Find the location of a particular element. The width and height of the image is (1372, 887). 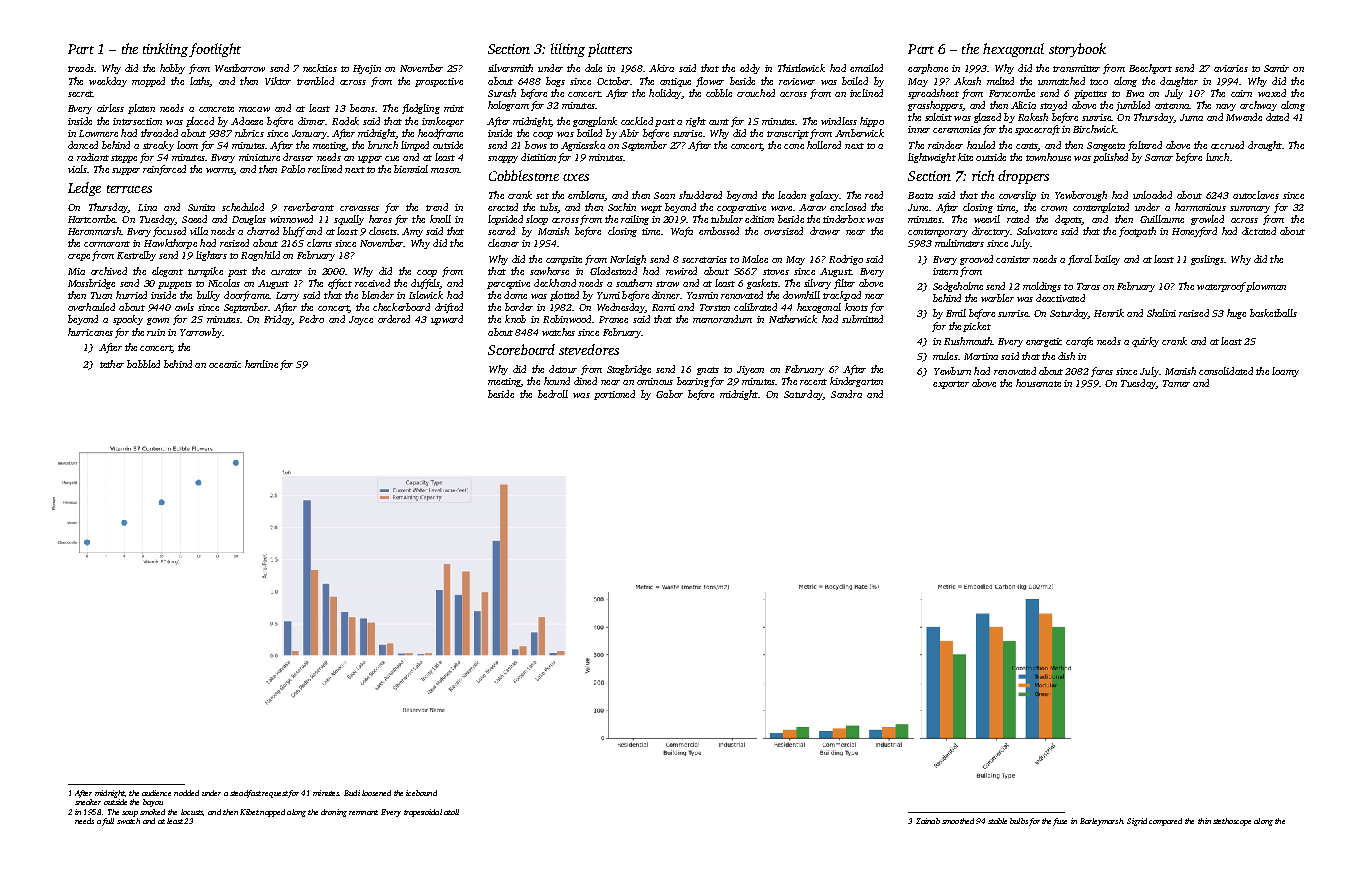

transmitter is located at coordinates (1076, 68).
